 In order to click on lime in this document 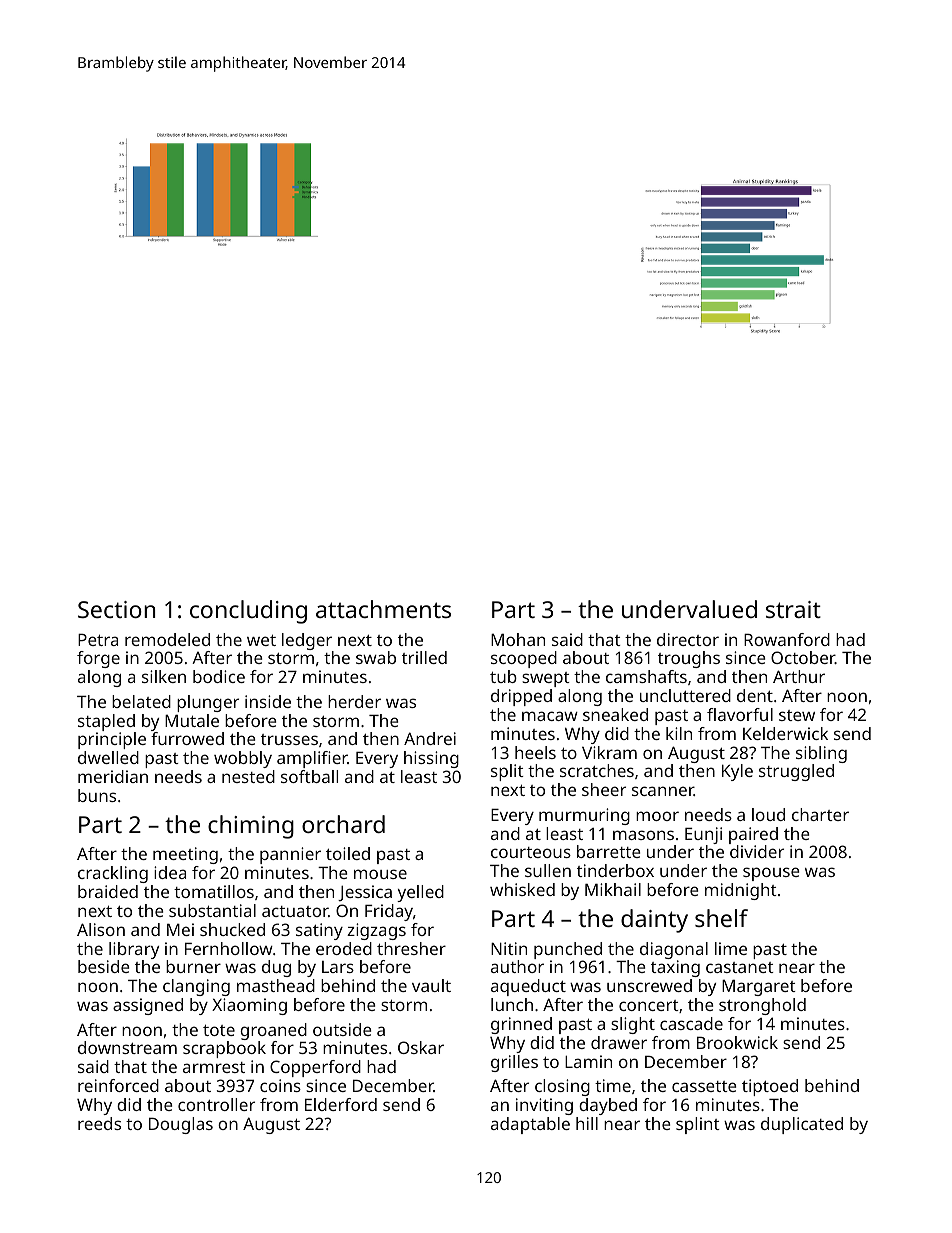, I will do `click(731, 948)`.
